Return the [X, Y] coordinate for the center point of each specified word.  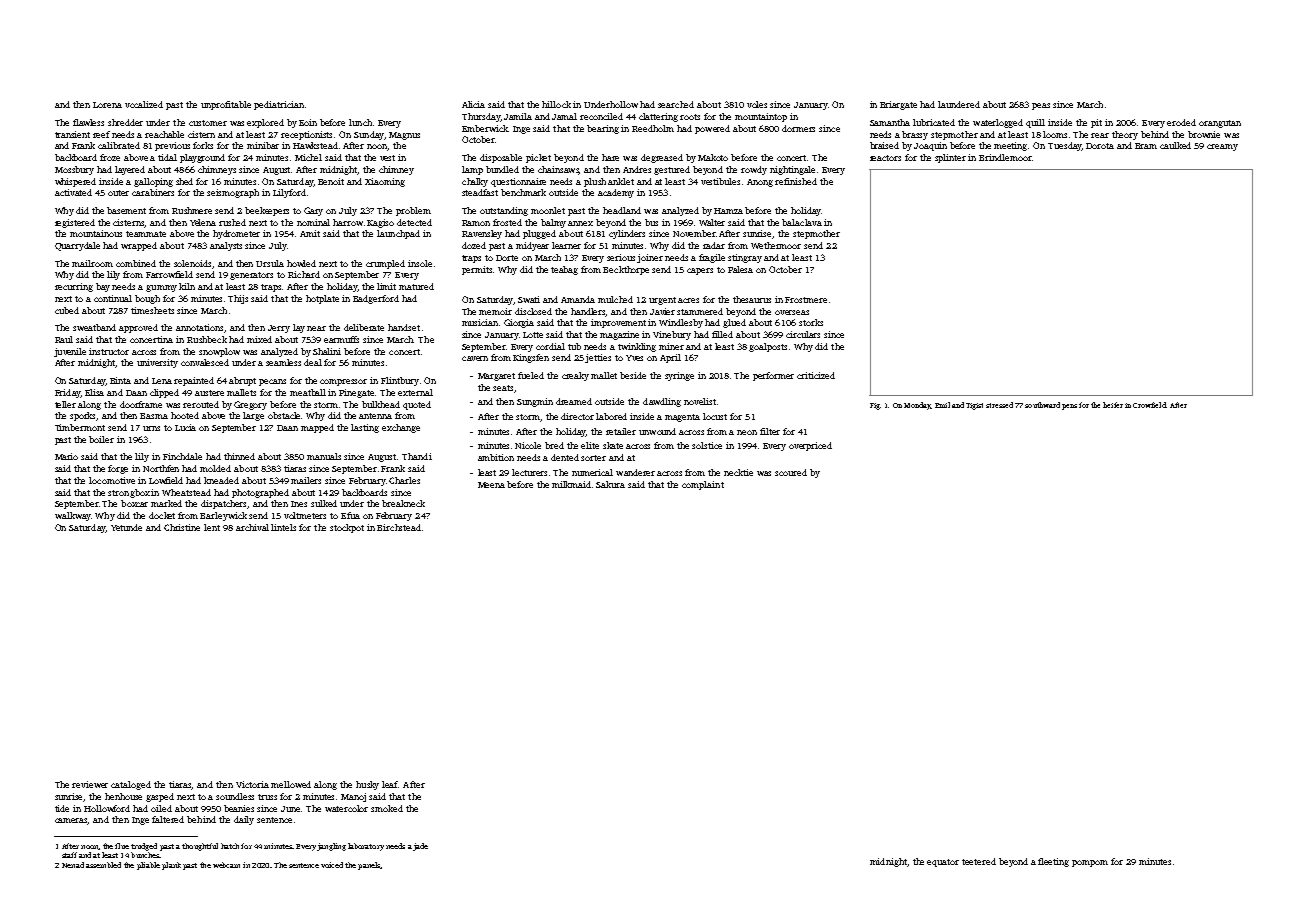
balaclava [802, 222]
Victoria [252, 784]
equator [943, 863]
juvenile [70, 352]
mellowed [291, 784]
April [670, 358]
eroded [1181, 122]
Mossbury [74, 170]
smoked [387, 808]
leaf [390, 784]
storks [811, 322]
